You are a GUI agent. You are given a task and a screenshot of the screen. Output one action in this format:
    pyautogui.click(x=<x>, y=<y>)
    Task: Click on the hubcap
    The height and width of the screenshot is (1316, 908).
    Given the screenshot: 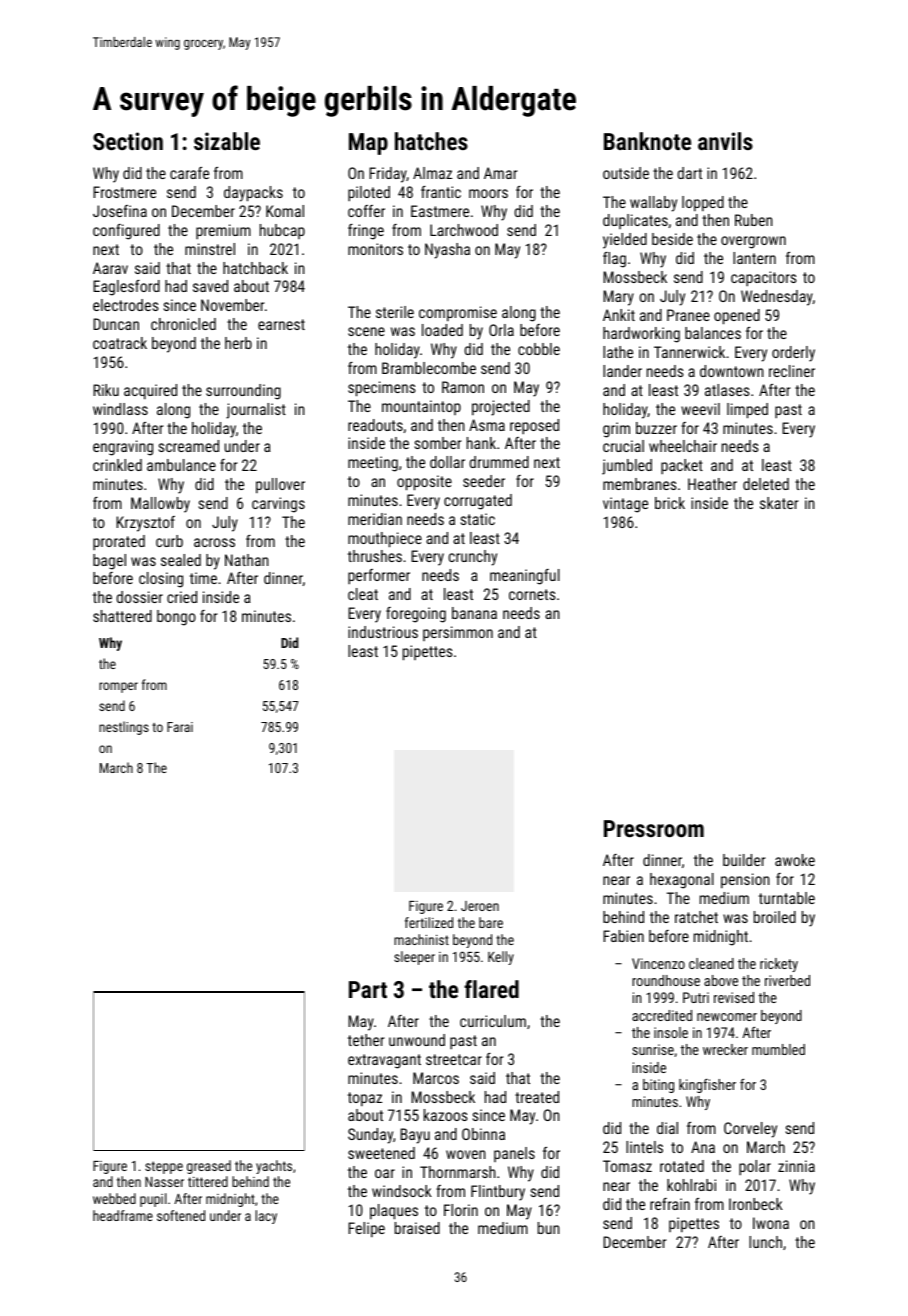 What is the action you would take?
    pyautogui.click(x=282, y=231)
